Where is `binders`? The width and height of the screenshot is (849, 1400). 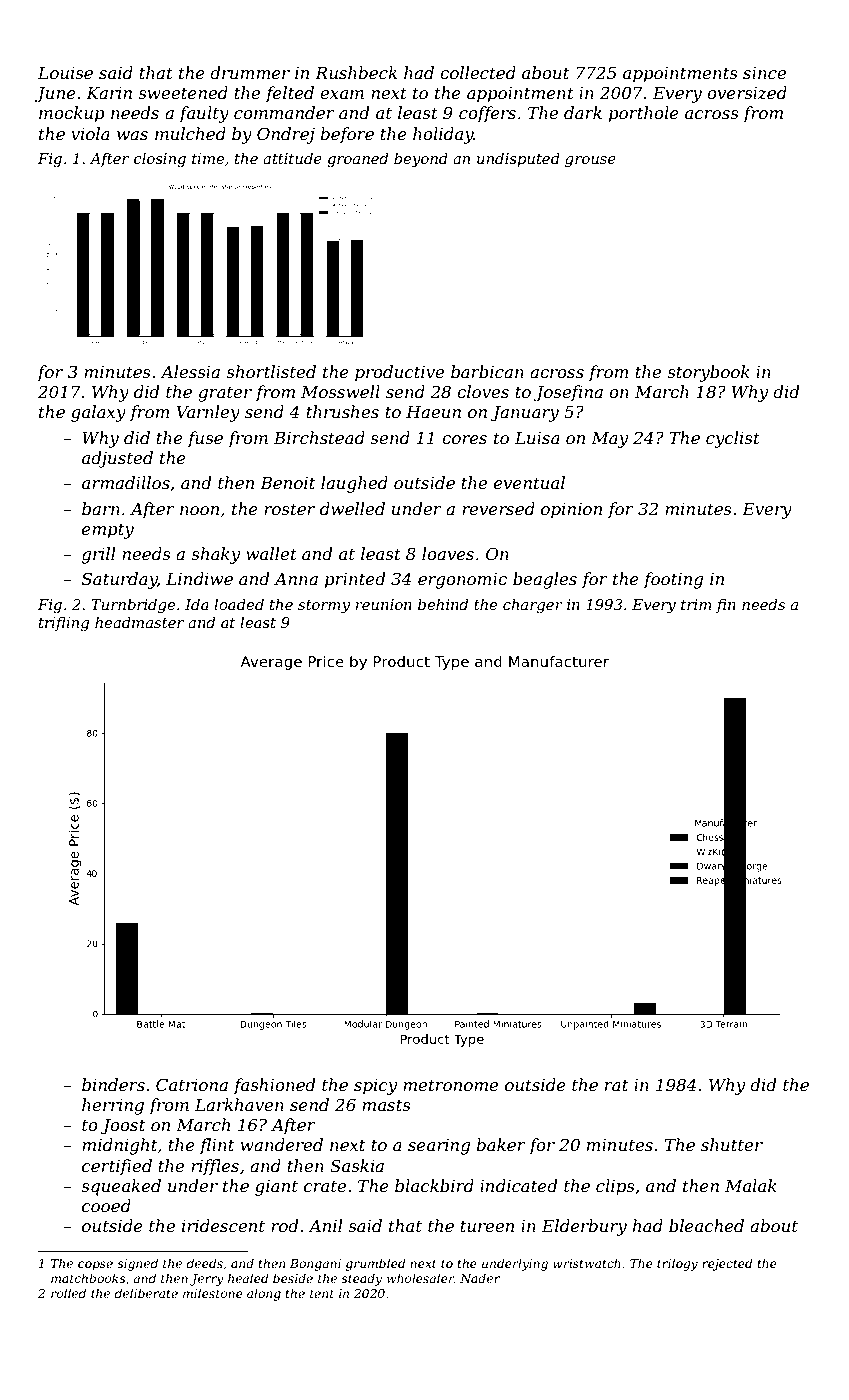 binders is located at coordinates (113, 1084).
